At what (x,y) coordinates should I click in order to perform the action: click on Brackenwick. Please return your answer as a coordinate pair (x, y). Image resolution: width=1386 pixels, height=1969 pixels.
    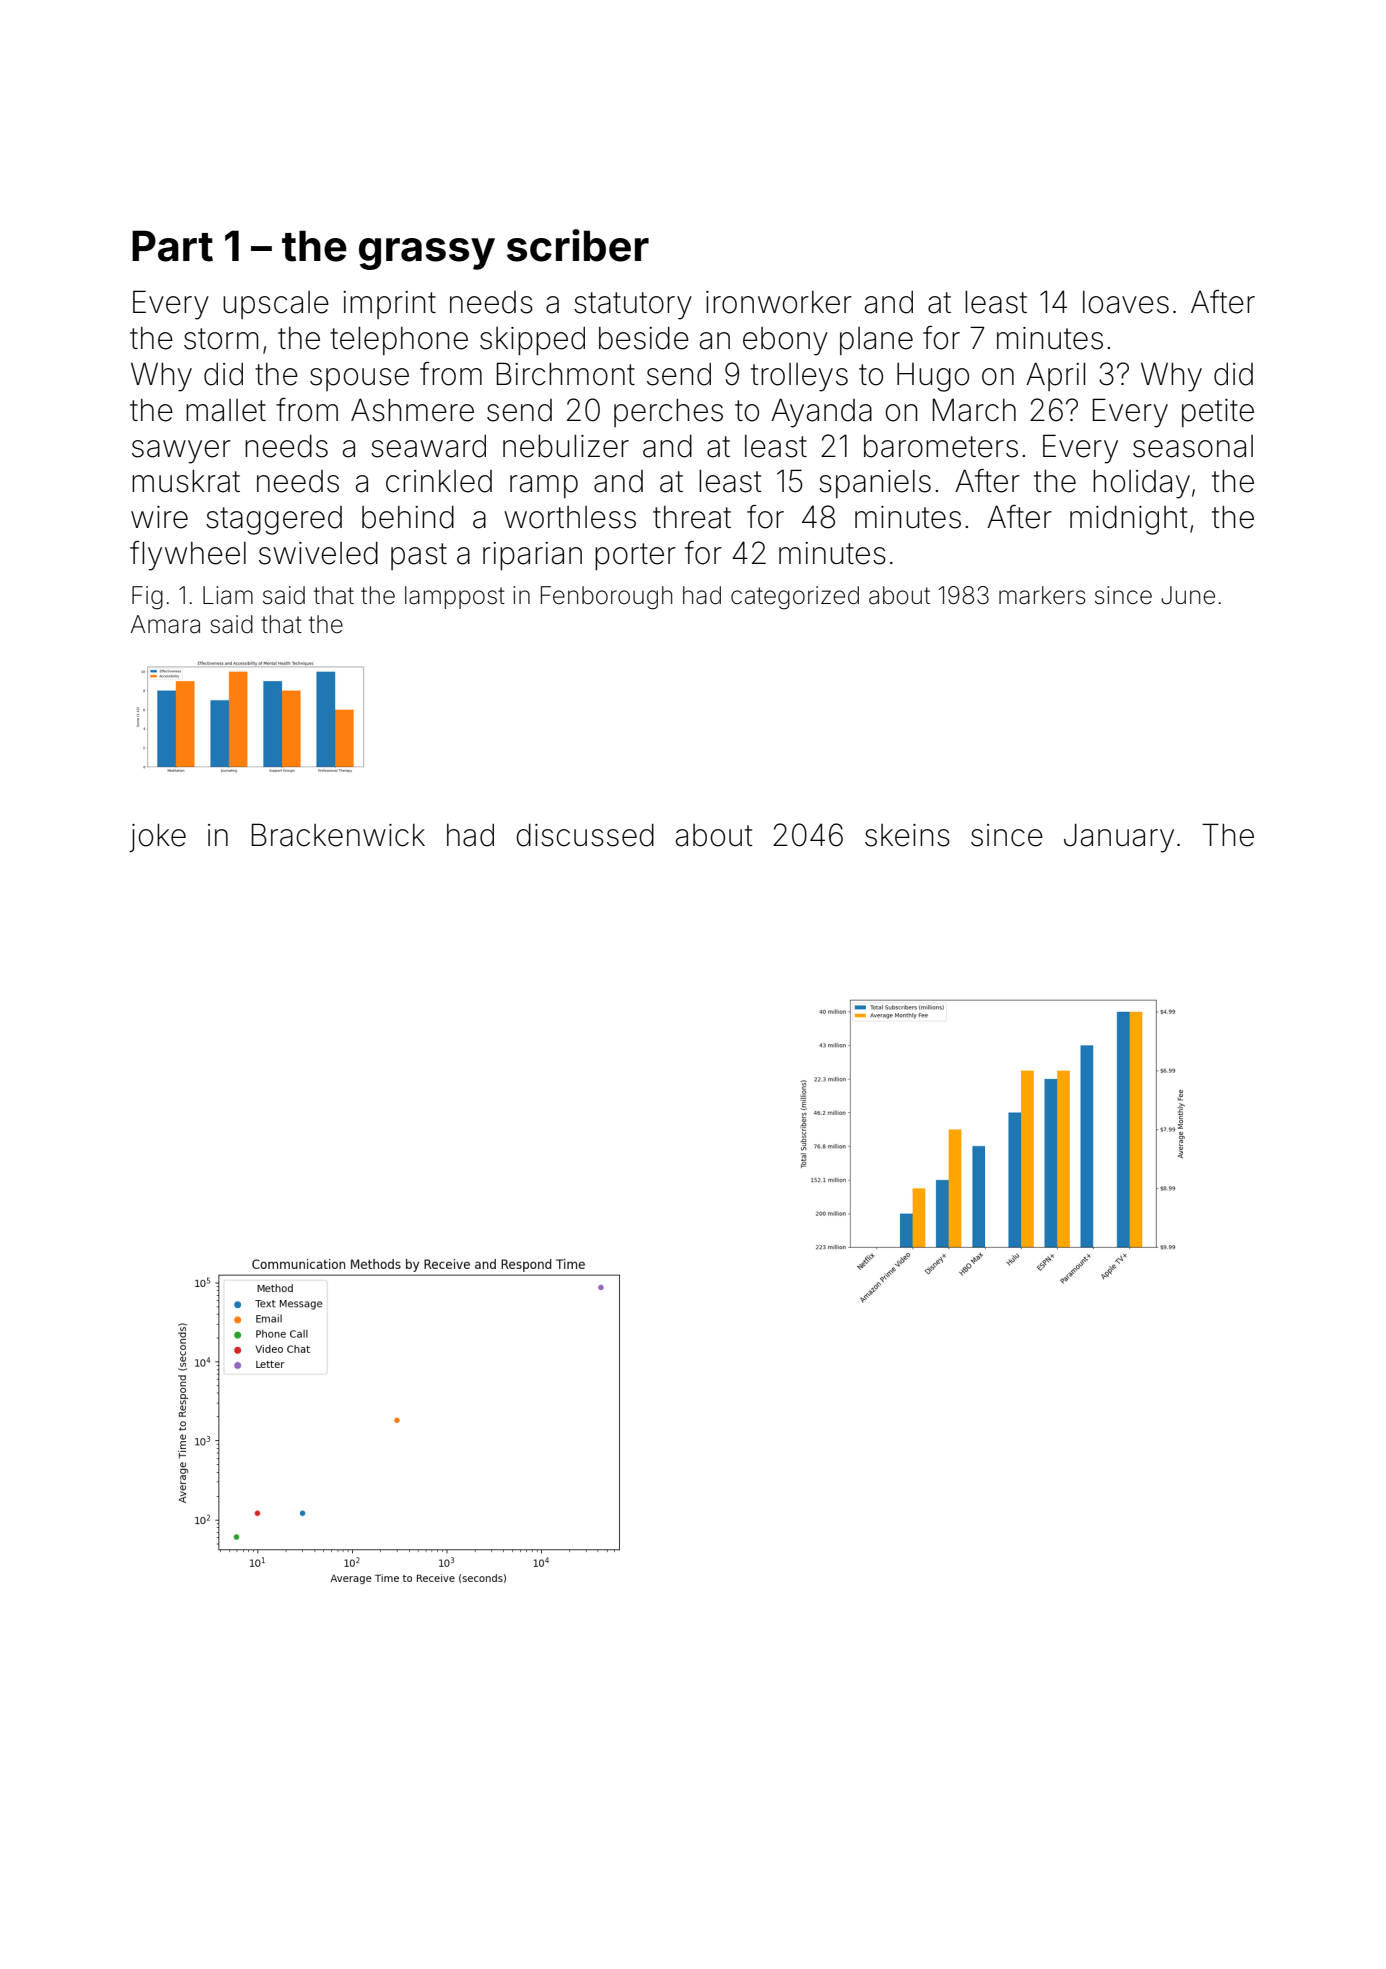
    Looking at the image, I should click on (338, 835).
